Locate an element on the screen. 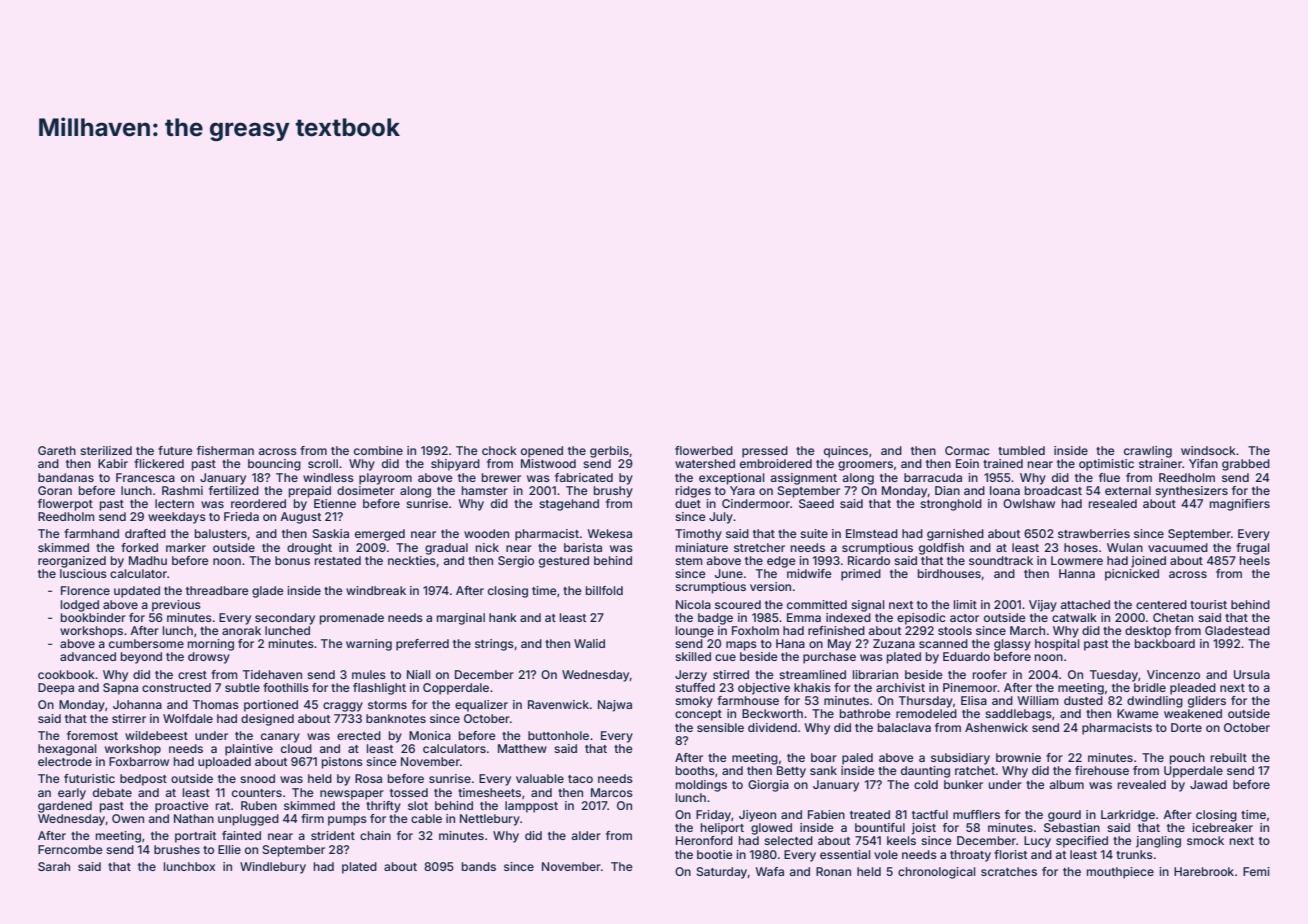 The image size is (1308, 924). paled is located at coordinates (857, 759).
